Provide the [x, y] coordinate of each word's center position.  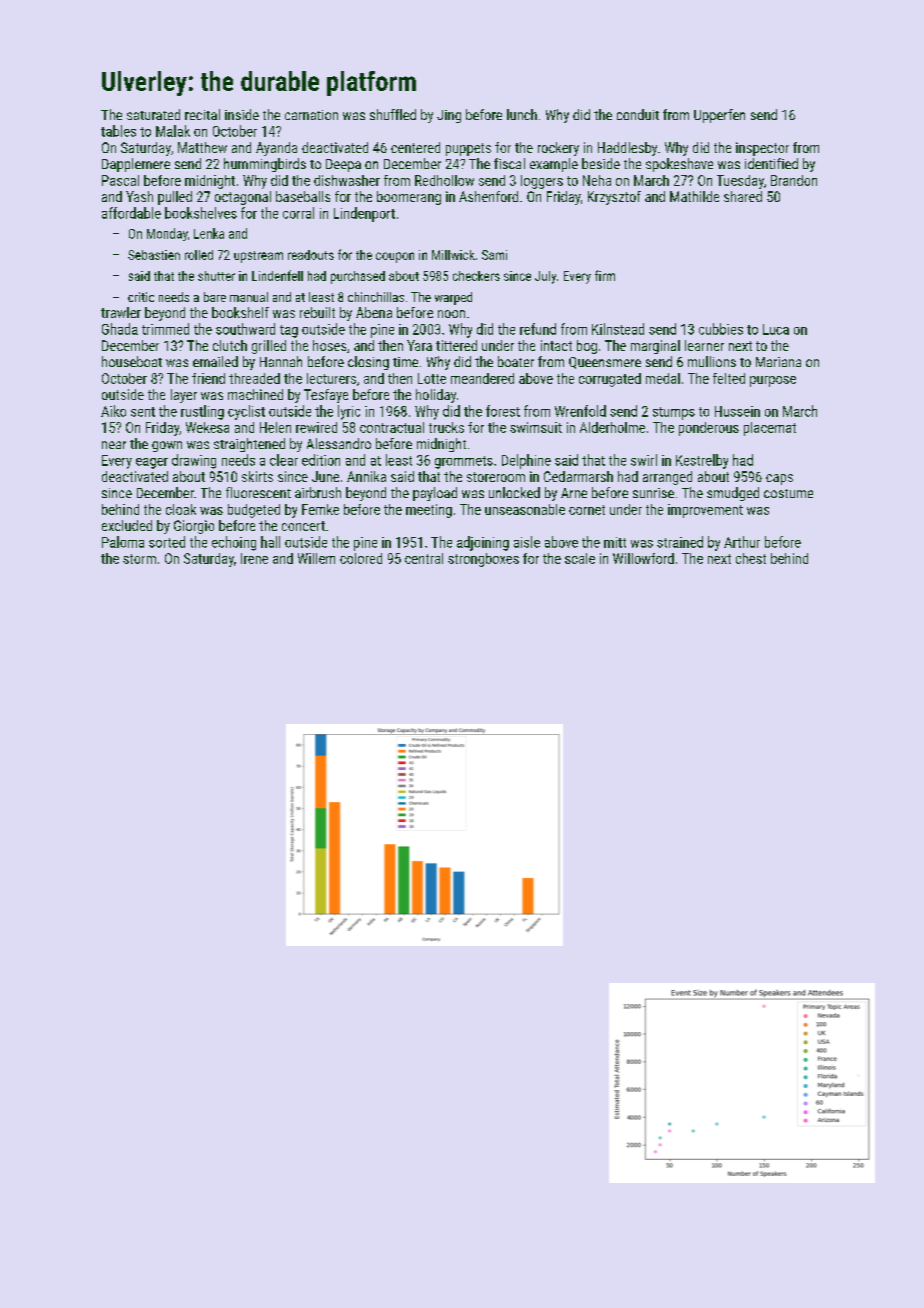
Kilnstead [618, 329]
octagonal [243, 198]
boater [516, 361]
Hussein [737, 411]
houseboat [132, 361]
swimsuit [536, 427]
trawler [121, 312]
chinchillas [376, 297]
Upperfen [719, 116]
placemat [770, 429]
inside [242, 114]
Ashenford [488, 196]
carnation [311, 115]
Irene [254, 558]
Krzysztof [614, 198]
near [114, 445]
